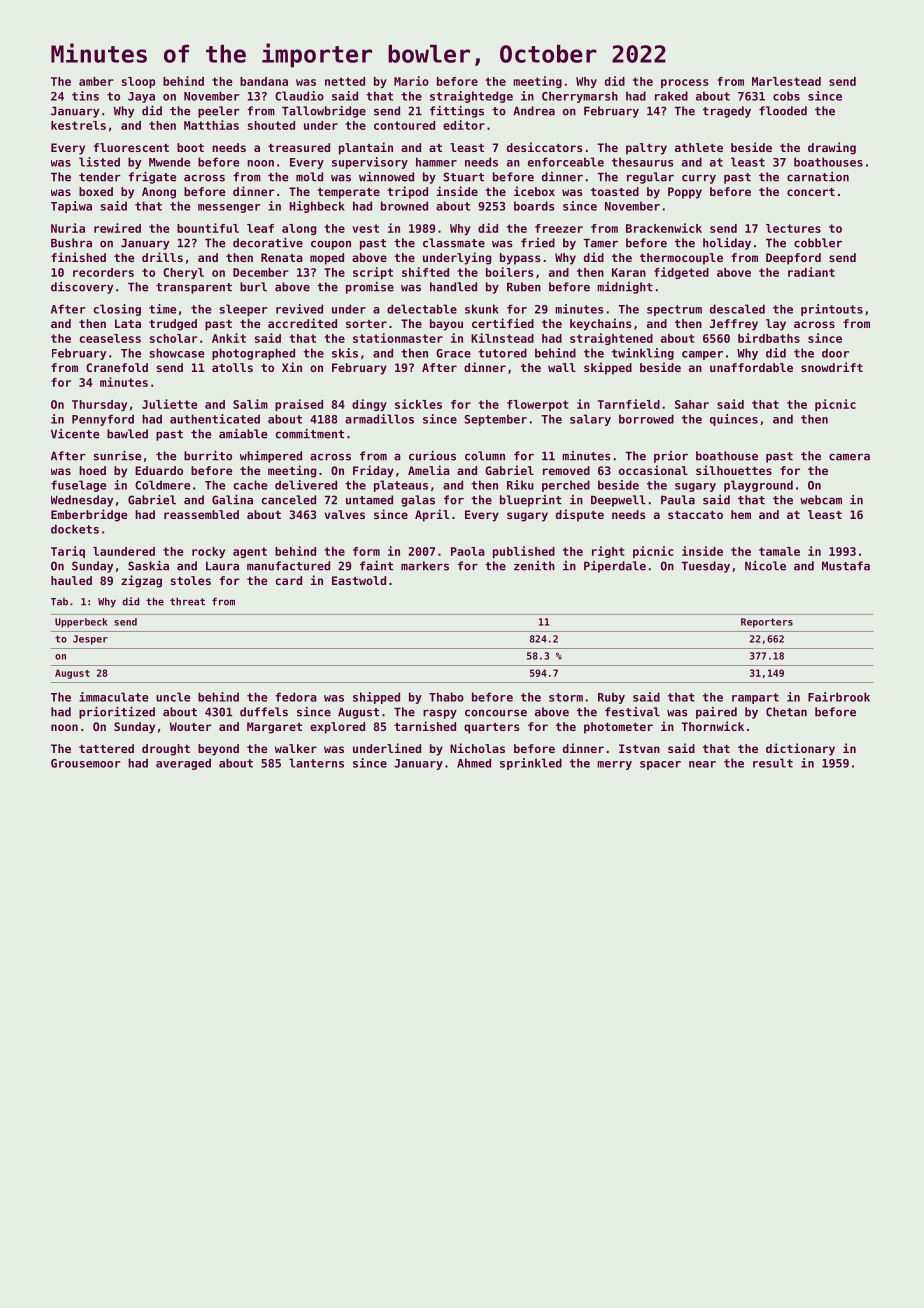 This screenshot has width=924, height=1308. Describe the element at coordinates (716, 713) in the screenshot. I see `paired` at that location.
